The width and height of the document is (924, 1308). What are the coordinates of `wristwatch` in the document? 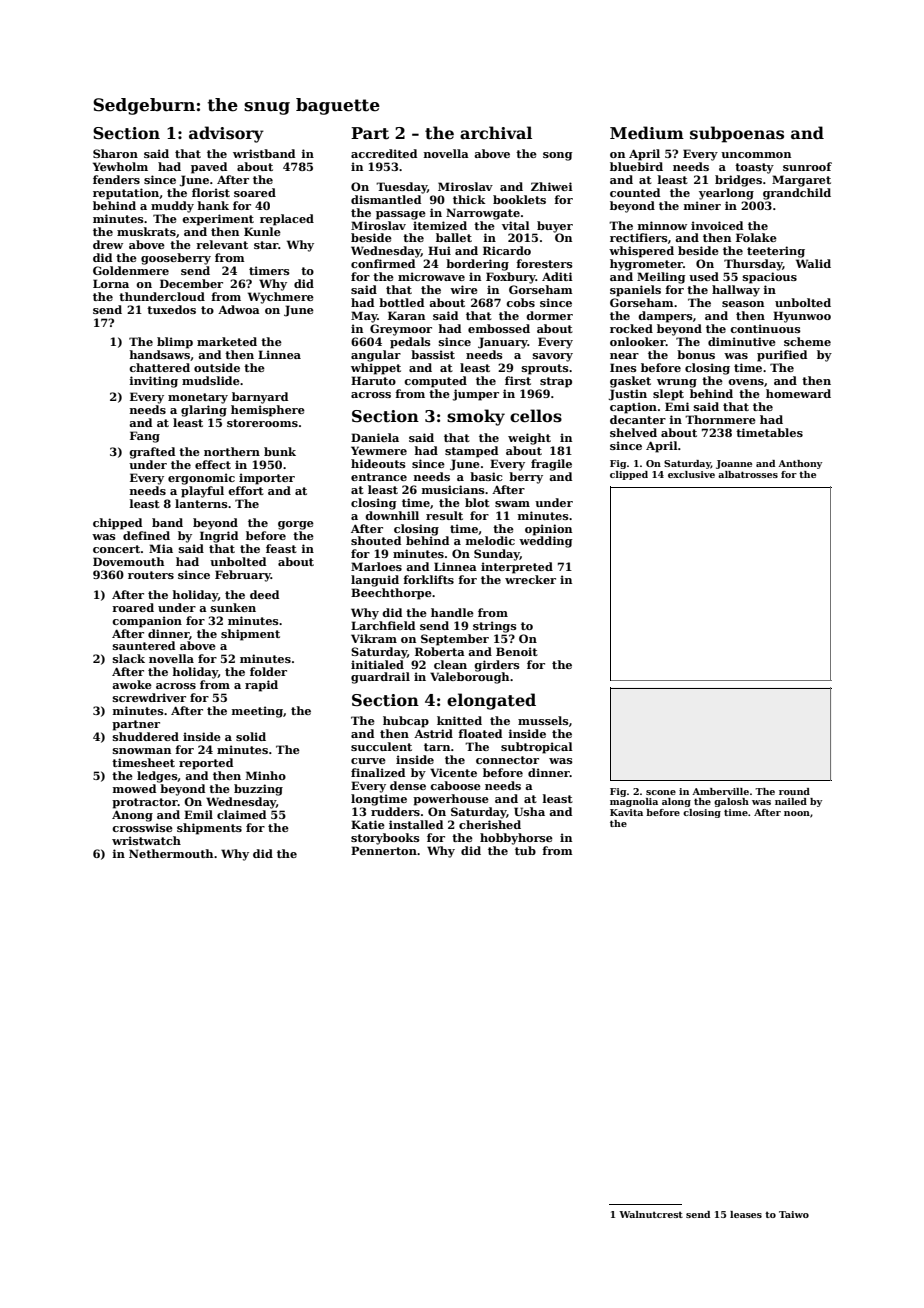 It's located at (146, 840).
